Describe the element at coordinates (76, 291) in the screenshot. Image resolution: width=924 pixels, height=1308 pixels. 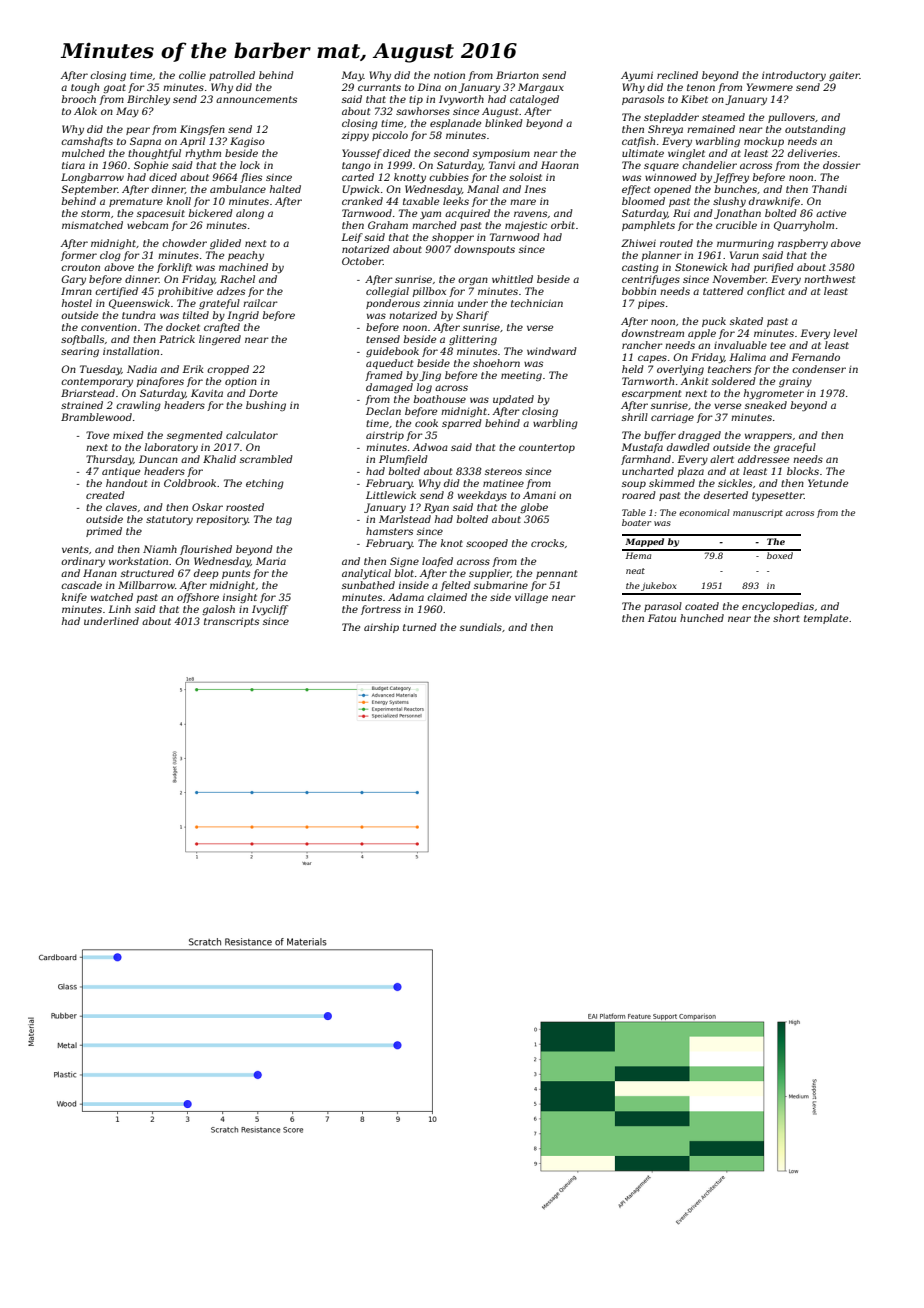
I see `Imran` at that location.
